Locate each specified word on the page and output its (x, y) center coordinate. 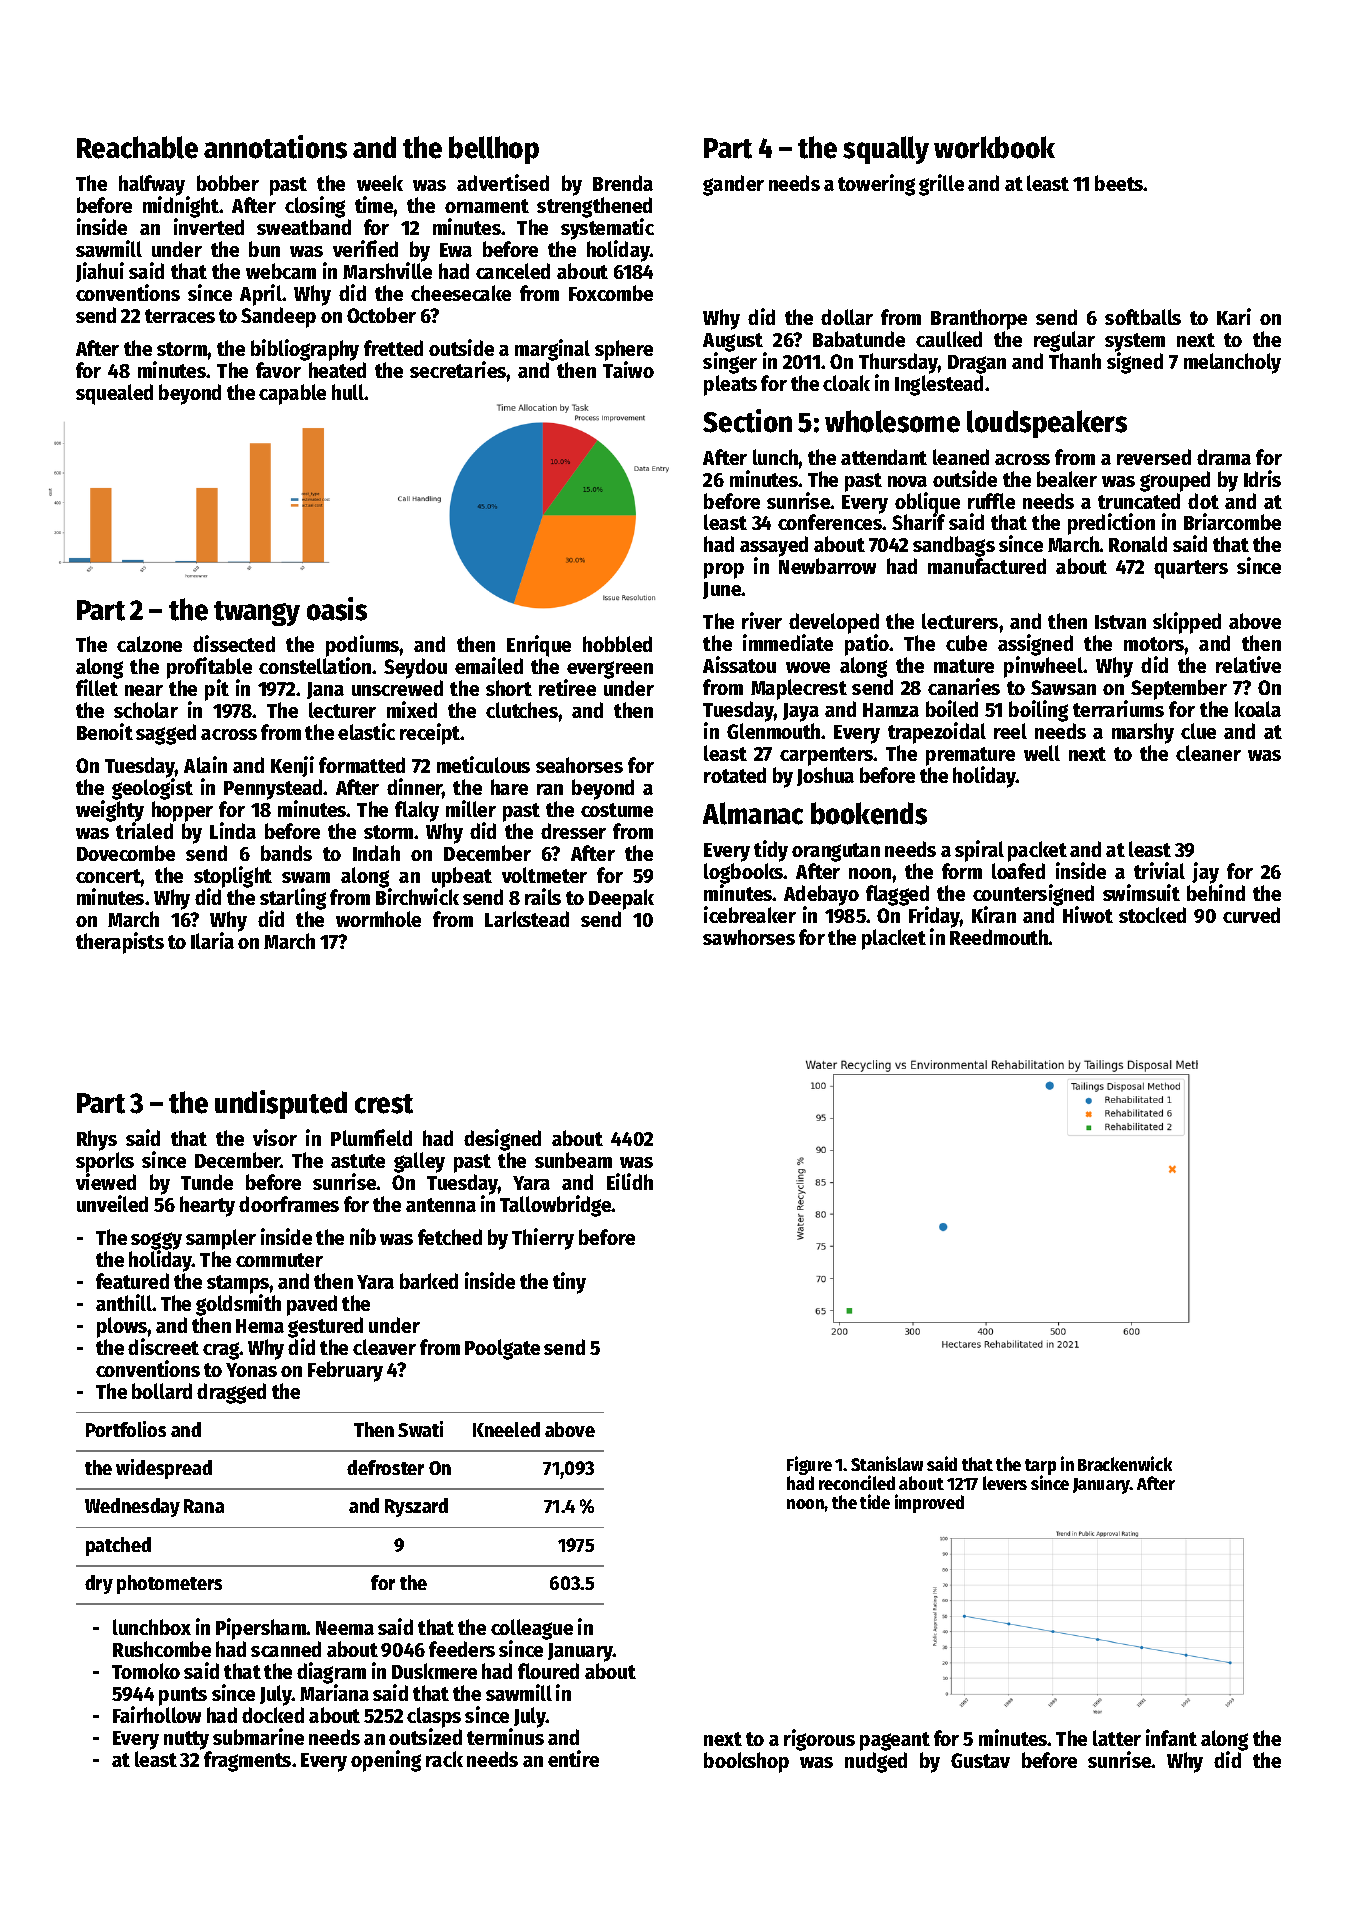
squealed (114, 394)
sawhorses (749, 937)
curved (1251, 915)
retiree (567, 687)
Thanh (1075, 361)
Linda (233, 830)
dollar (847, 317)
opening (386, 1761)
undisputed (281, 1104)
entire (573, 1758)
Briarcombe (1232, 521)
